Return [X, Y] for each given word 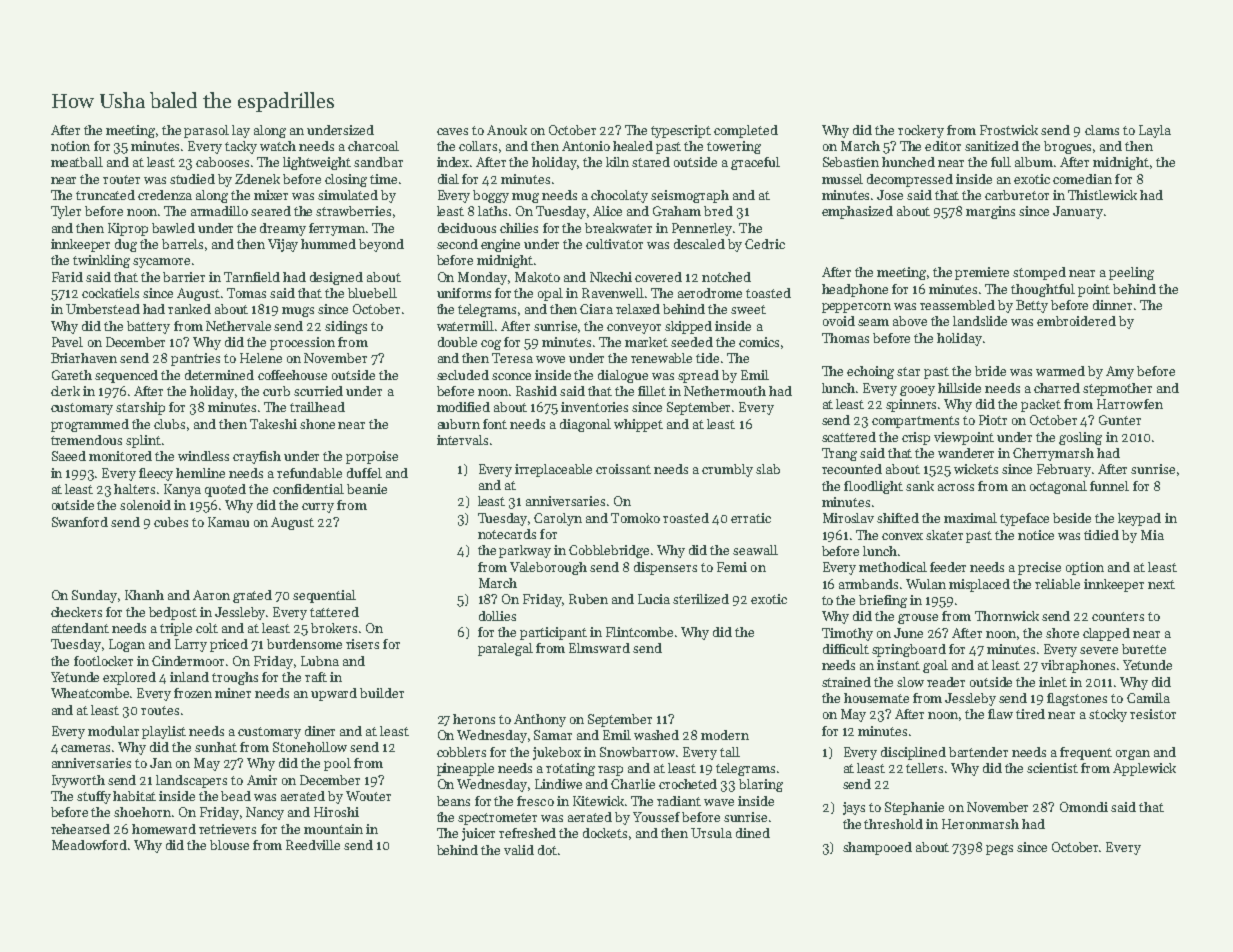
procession [302, 343]
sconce [511, 376]
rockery [921, 131]
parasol [206, 131]
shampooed [877, 848]
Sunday [94, 596]
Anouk [507, 130]
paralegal [505, 649]
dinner [1112, 305]
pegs [999, 850]
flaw [1000, 714]
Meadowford [89, 845]
